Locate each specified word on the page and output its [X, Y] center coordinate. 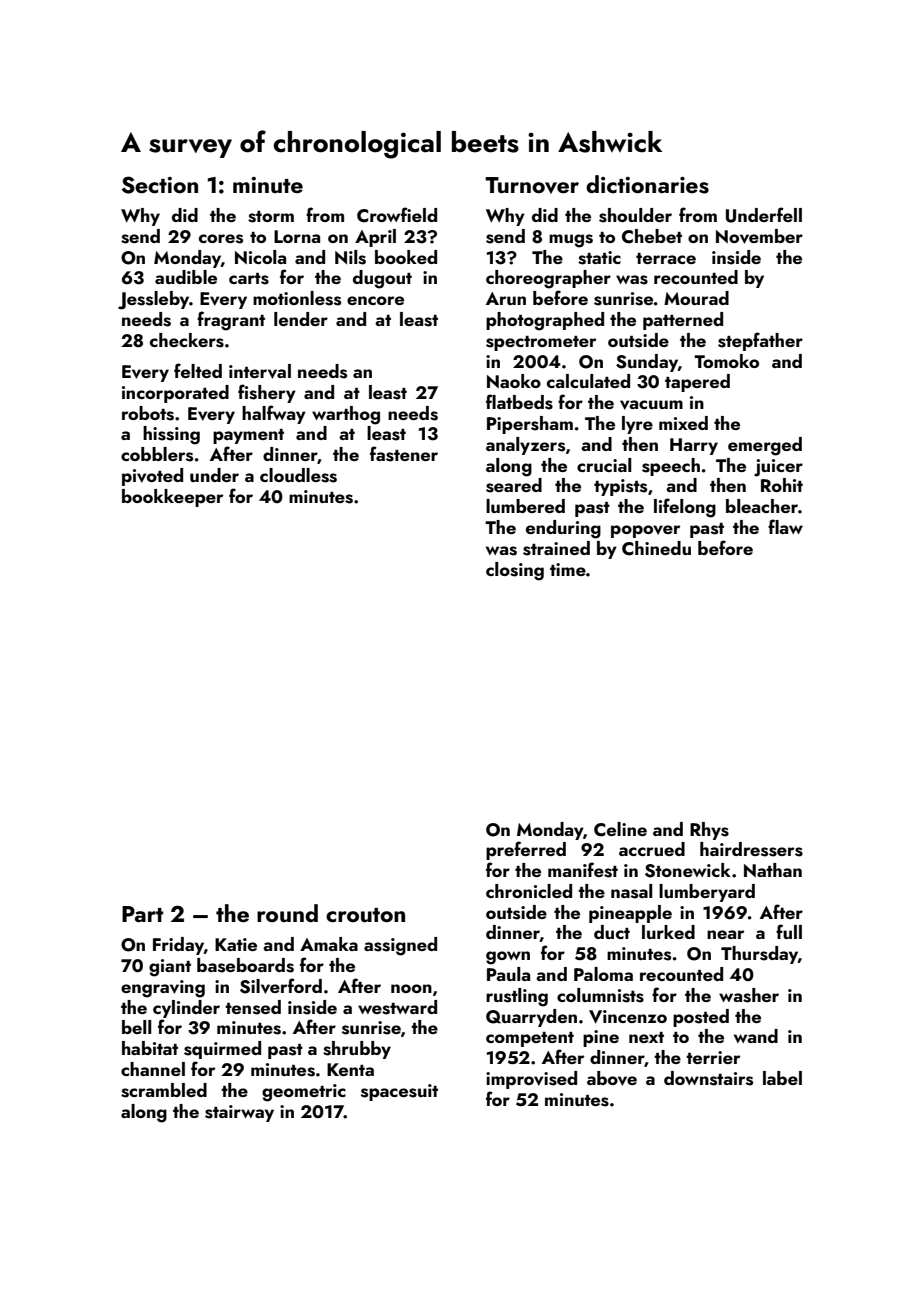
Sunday [647, 363]
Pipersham [530, 425]
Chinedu [656, 548]
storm [271, 217]
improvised [531, 1080]
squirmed [222, 1050]
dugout [382, 279]
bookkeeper [172, 498]
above [612, 1078]
